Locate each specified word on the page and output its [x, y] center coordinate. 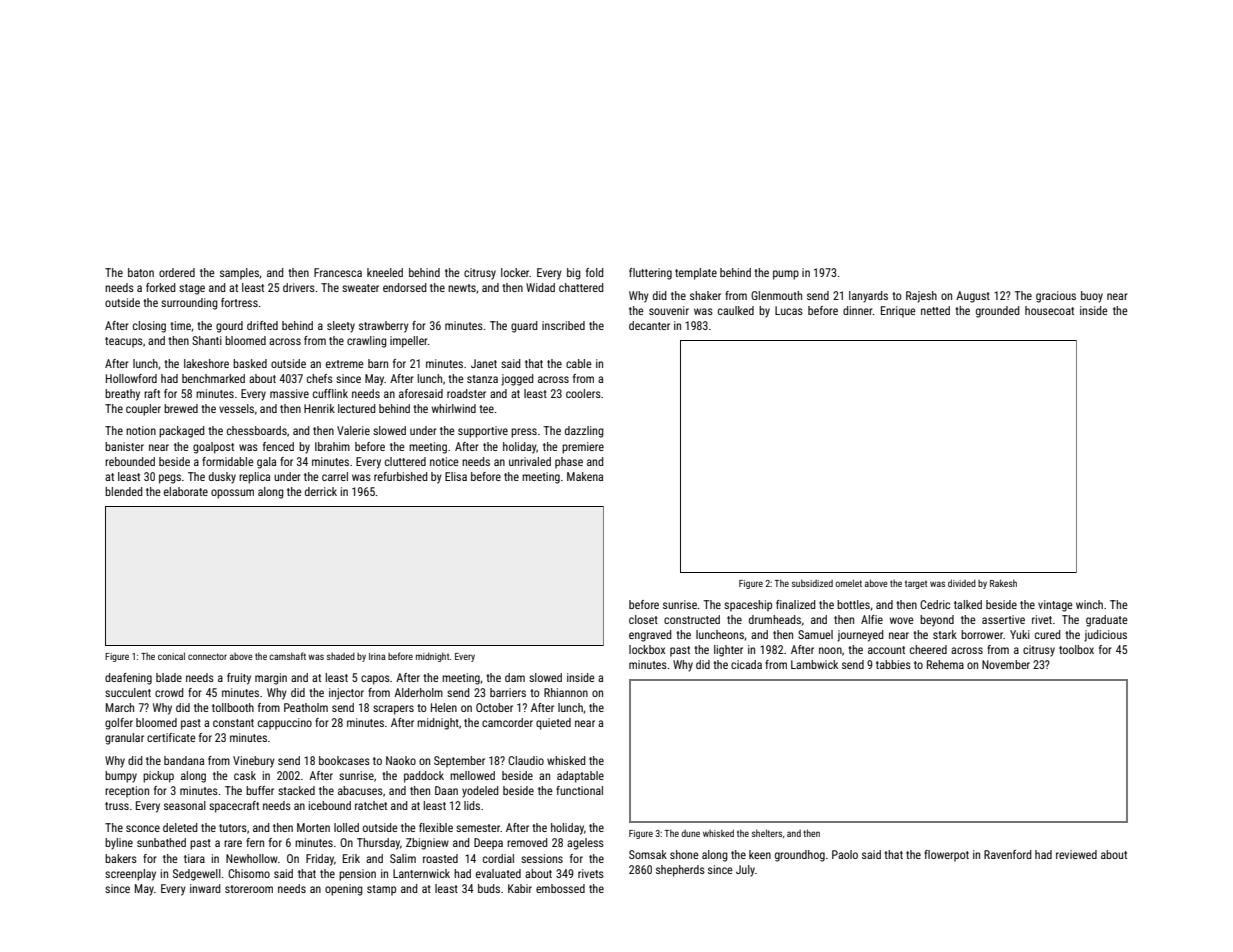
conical [171, 656]
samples [239, 274]
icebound [330, 805]
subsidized [812, 583]
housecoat [1049, 310]
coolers [583, 393]
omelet [848, 583]
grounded [998, 312]
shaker [705, 295]
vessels [236, 408]
